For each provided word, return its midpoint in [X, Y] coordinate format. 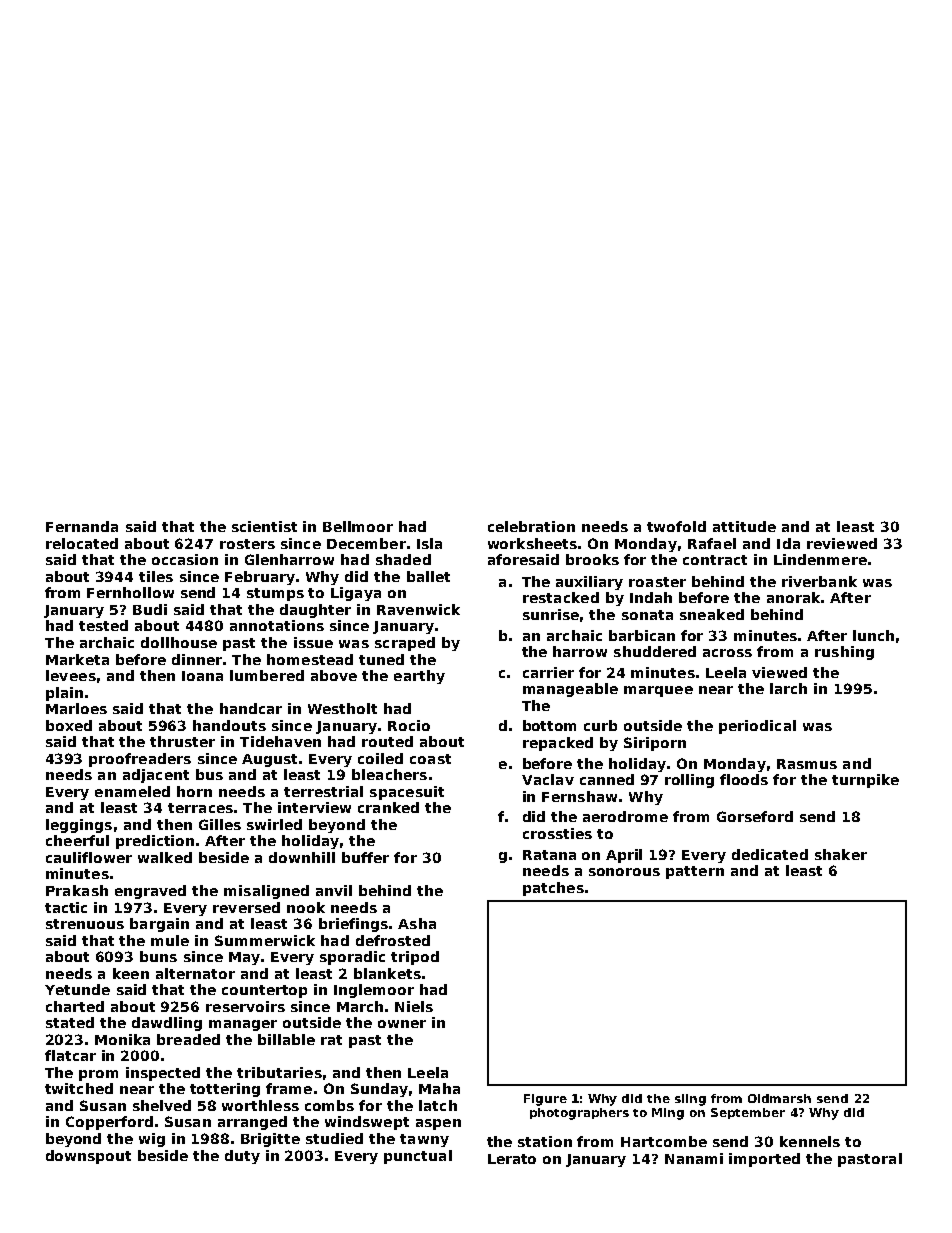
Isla [429, 543]
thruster [182, 741]
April [624, 856]
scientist [264, 526]
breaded [188, 1039]
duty [242, 1157]
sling [690, 1100]
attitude [744, 526]
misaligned [266, 892]
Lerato [512, 1159]
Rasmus [807, 764]
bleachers [389, 774]
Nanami [694, 1158]
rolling [689, 781]
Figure [545, 1100]
